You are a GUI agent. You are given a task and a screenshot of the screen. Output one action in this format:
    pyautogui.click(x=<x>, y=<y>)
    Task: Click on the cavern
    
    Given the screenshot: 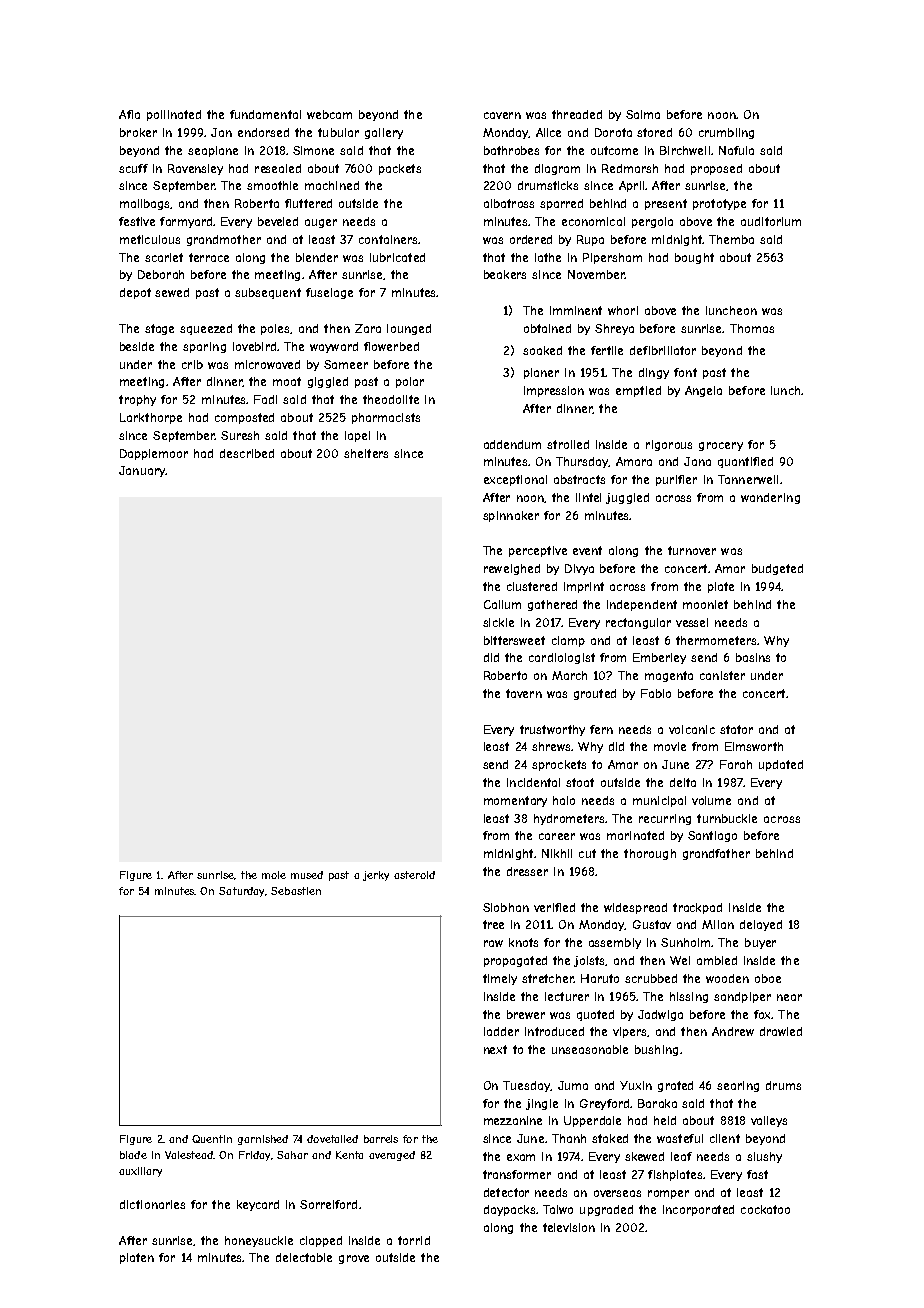 What is the action you would take?
    pyautogui.click(x=502, y=115)
